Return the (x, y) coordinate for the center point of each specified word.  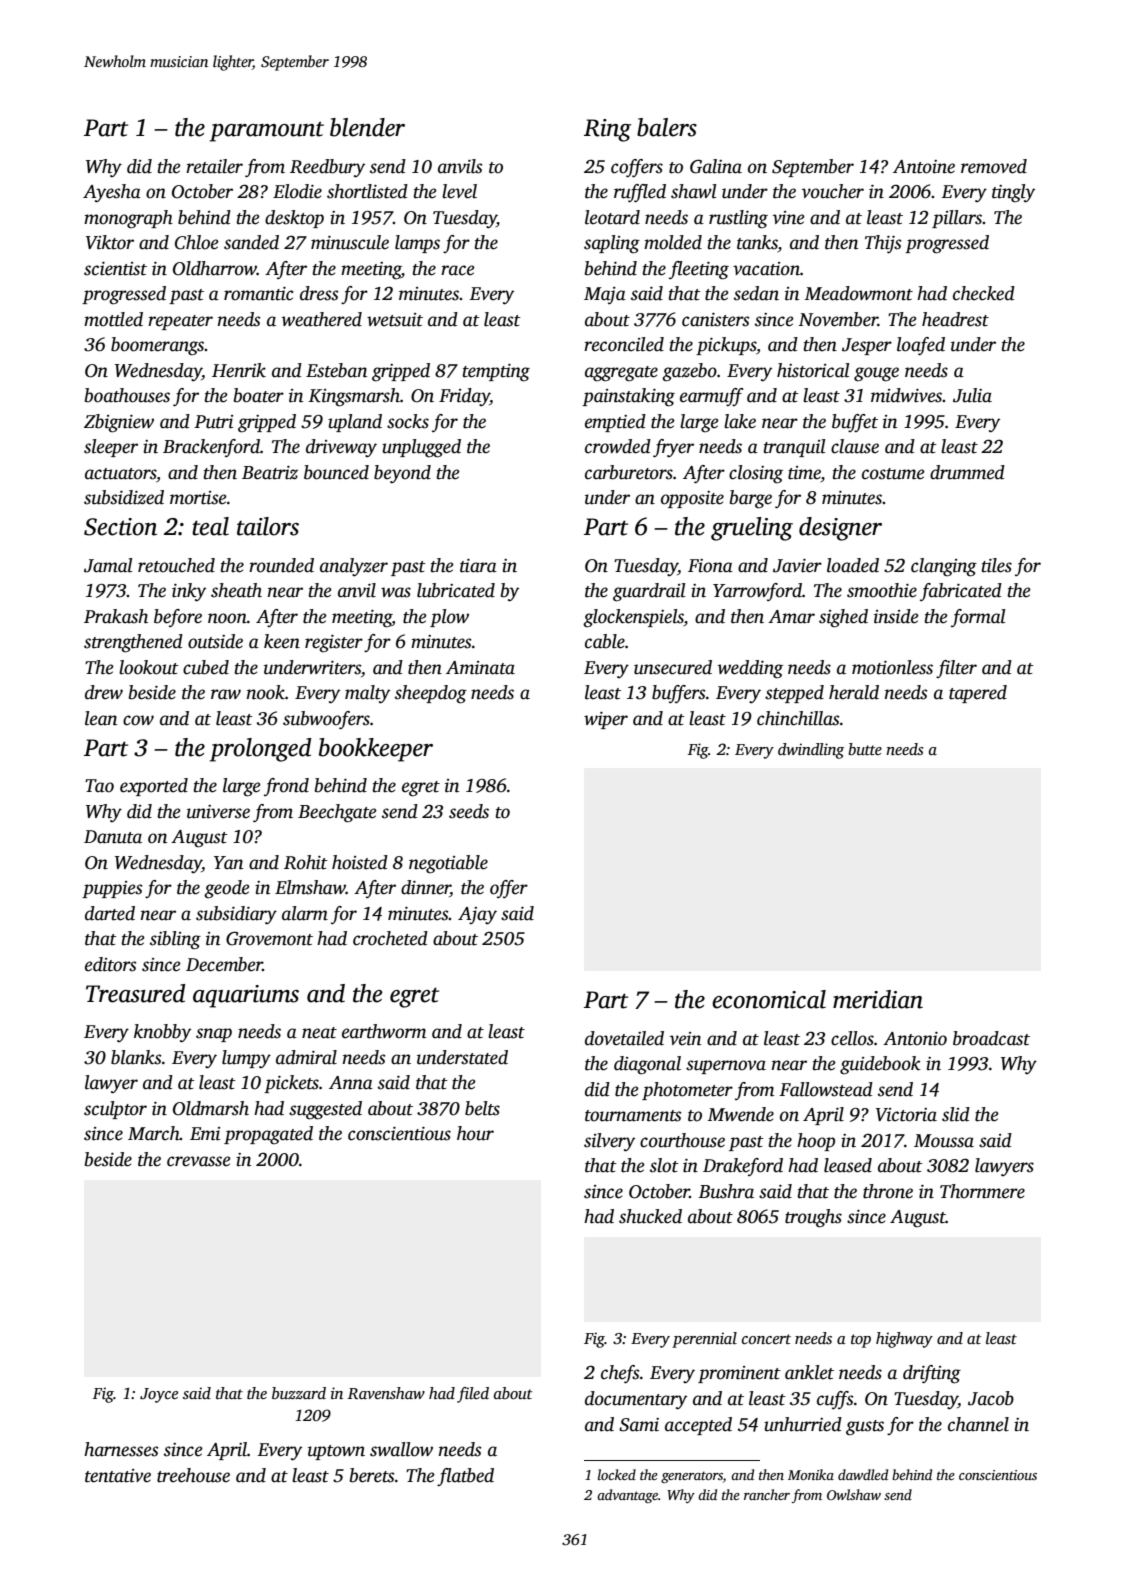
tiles (996, 565)
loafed (921, 346)
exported (154, 787)
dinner (425, 888)
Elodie (297, 191)
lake (740, 421)
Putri (213, 422)
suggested (325, 1110)
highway (904, 1340)
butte (865, 749)
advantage (627, 1496)
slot (664, 1165)
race (458, 270)
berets (372, 1475)
